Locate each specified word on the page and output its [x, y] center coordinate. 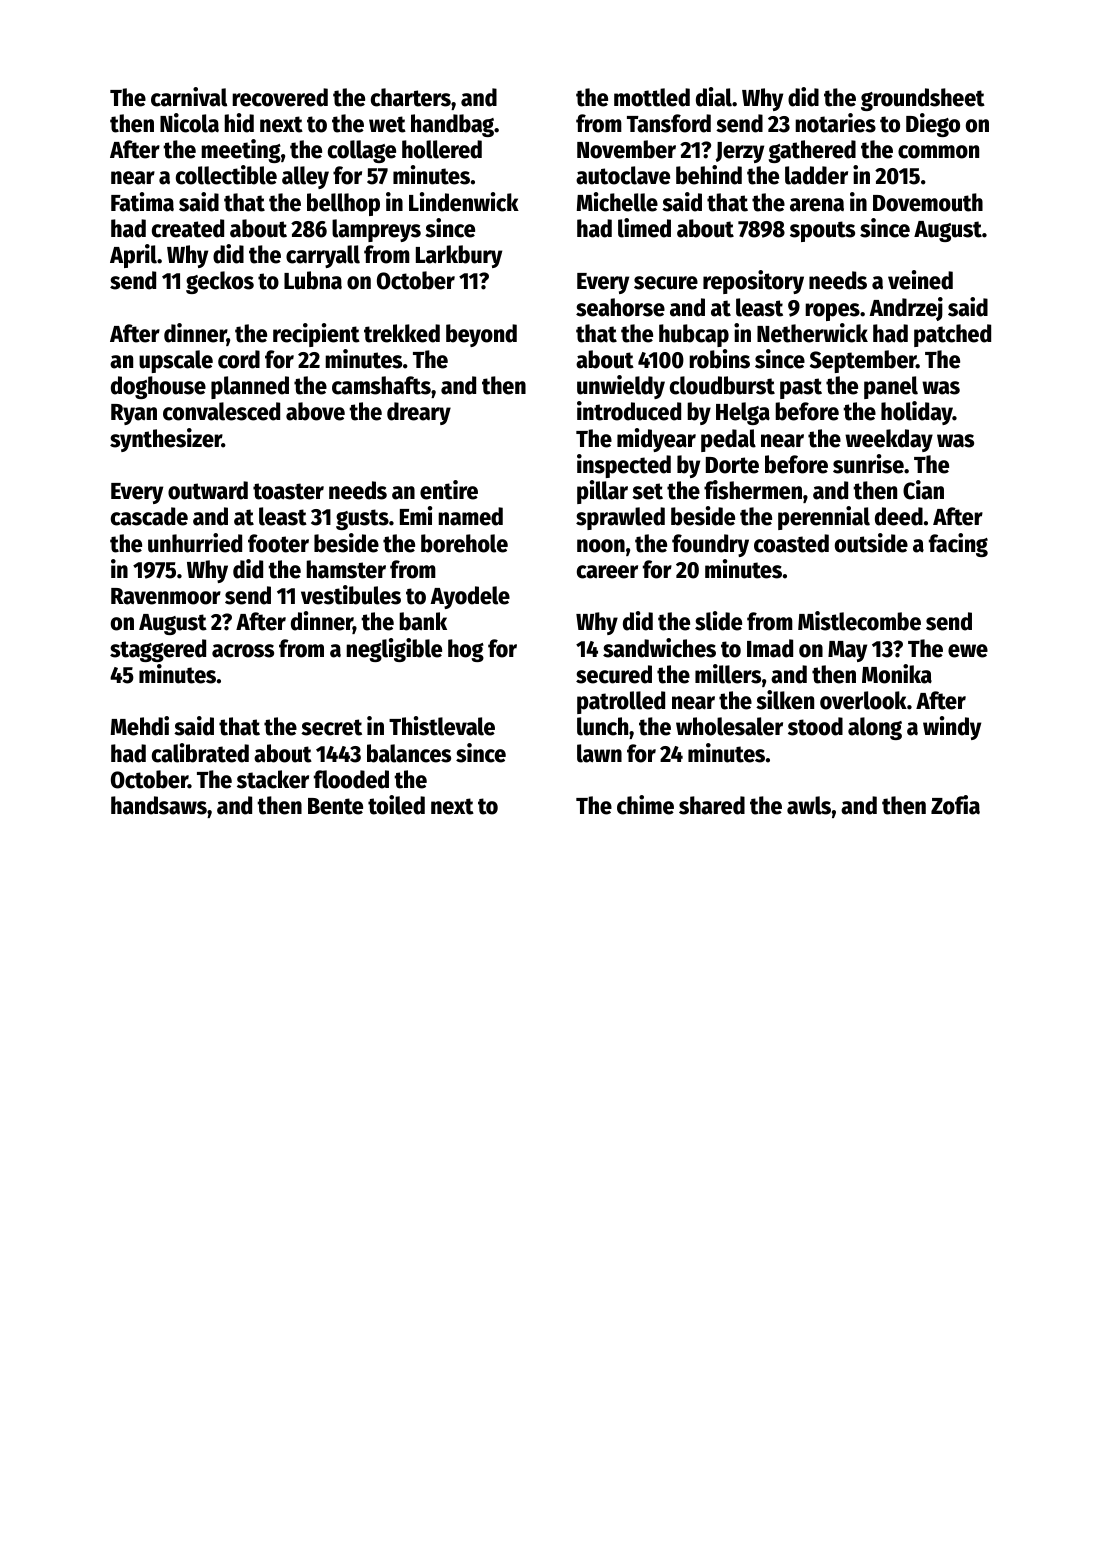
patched [952, 335]
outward [208, 490]
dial [714, 97]
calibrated [200, 753]
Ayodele [470, 597]
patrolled [621, 702]
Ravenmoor [166, 596]
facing [958, 545]
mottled [652, 97]
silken [785, 700]
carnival [189, 97]
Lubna [313, 280]
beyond [481, 335]
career [607, 572]
